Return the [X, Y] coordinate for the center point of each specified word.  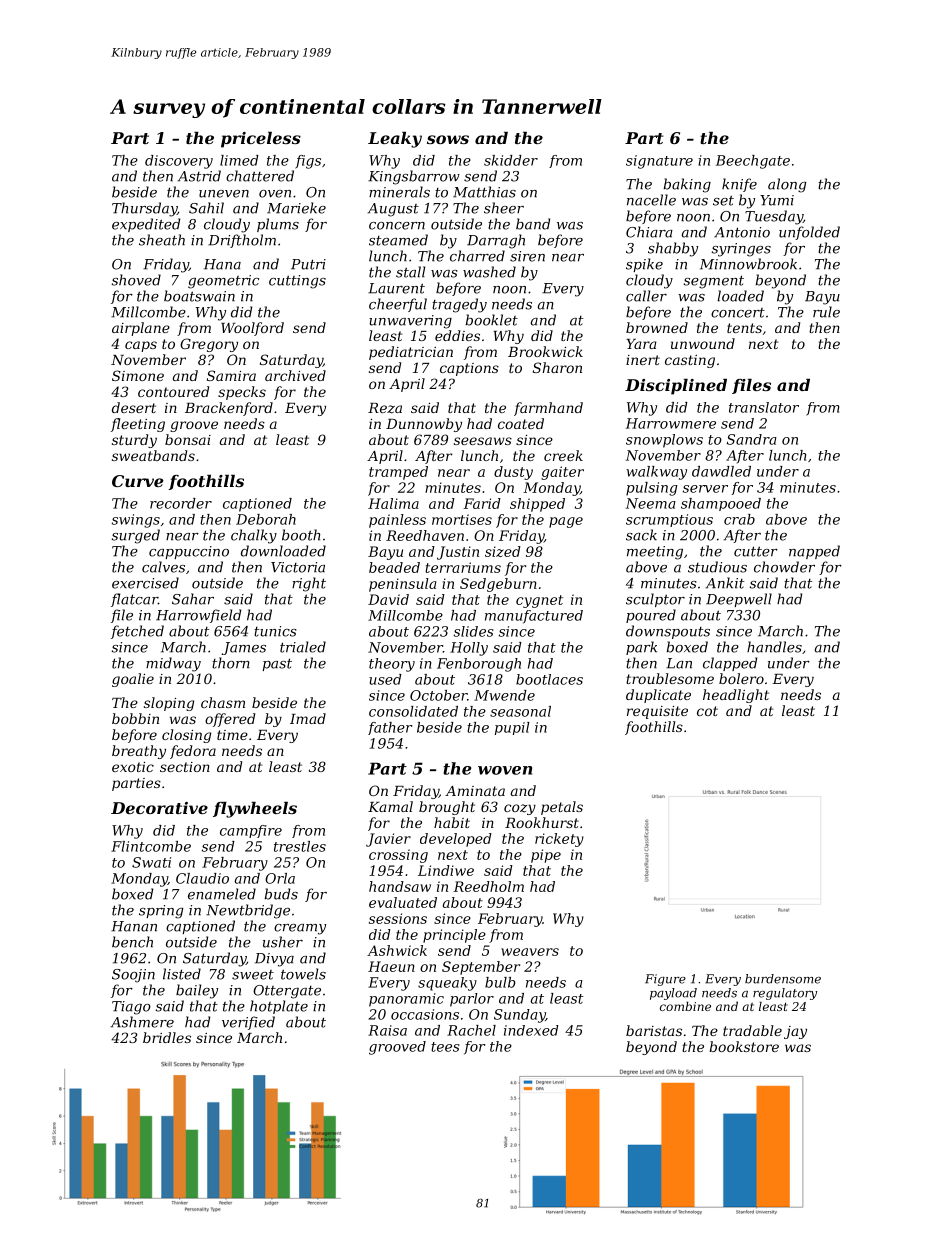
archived [295, 375]
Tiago [131, 1008]
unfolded [809, 233]
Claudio [202, 878]
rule [826, 312]
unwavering [410, 322]
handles [774, 647]
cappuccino [189, 552]
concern [397, 226]
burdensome [783, 979]
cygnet [539, 601]
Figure [665, 980]
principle [454, 936]
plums [278, 225]
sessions [398, 918]
